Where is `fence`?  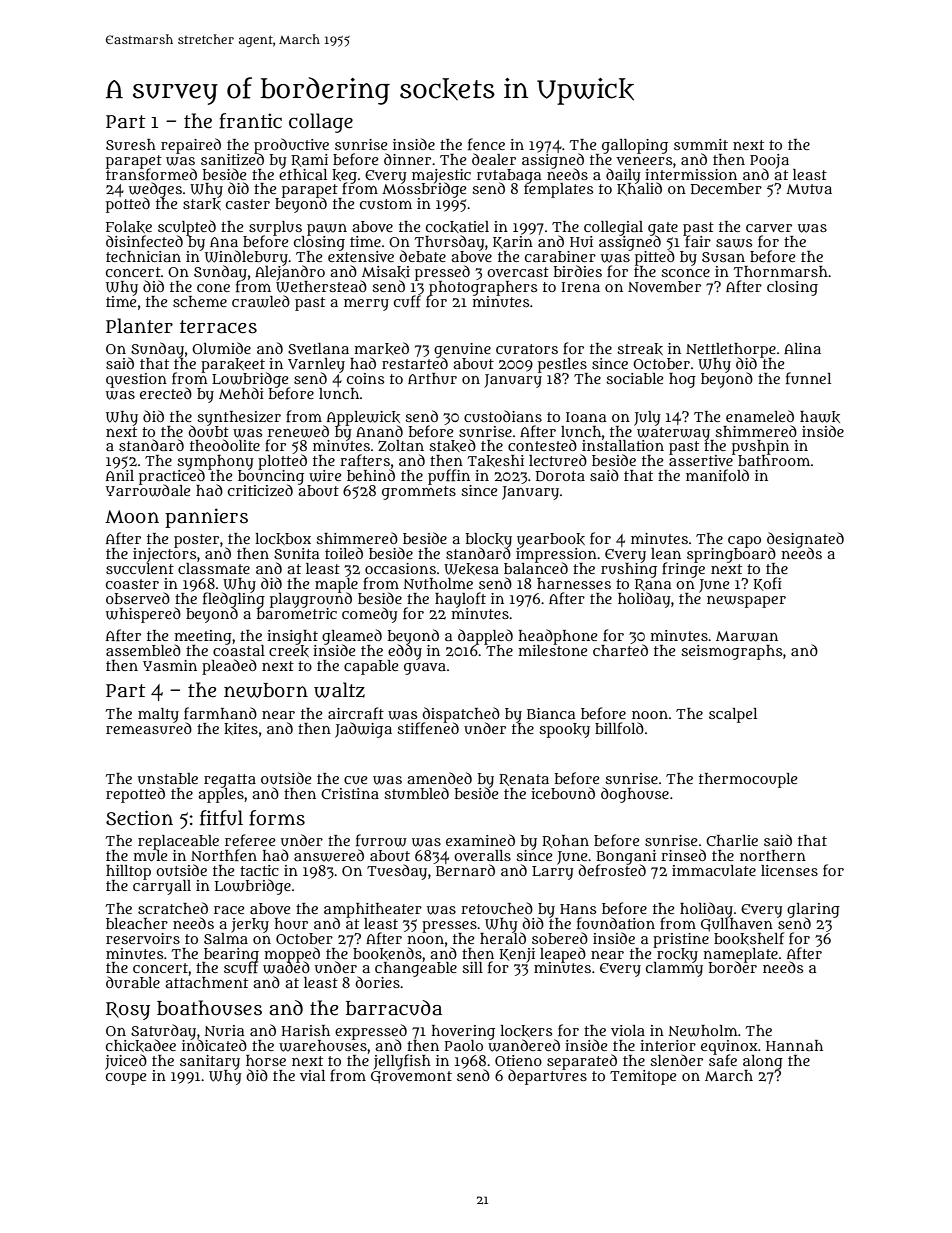 fence is located at coordinates (486, 144).
